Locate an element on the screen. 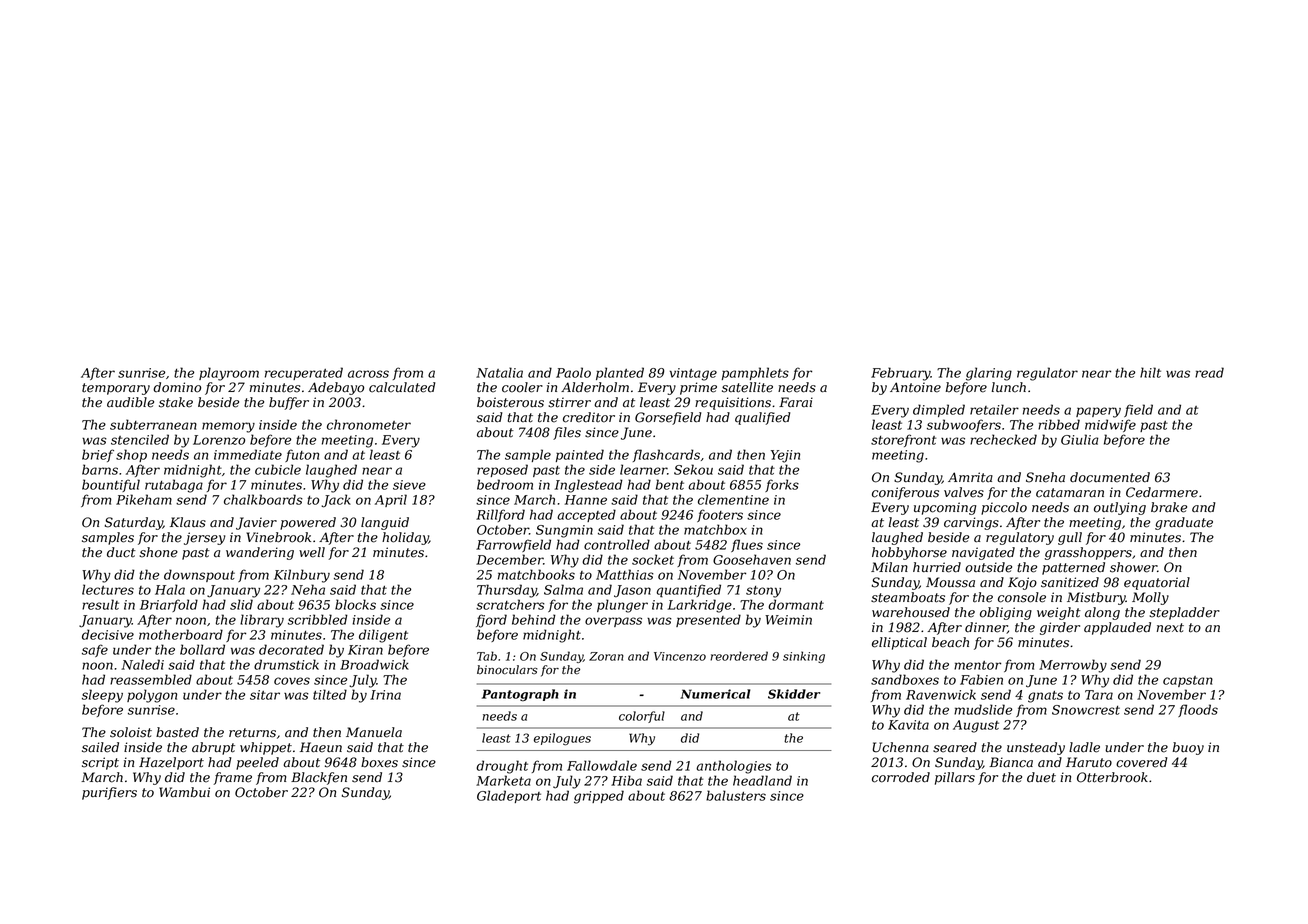 The width and height of the screenshot is (1308, 924). Snowcrest is located at coordinates (1086, 710).
